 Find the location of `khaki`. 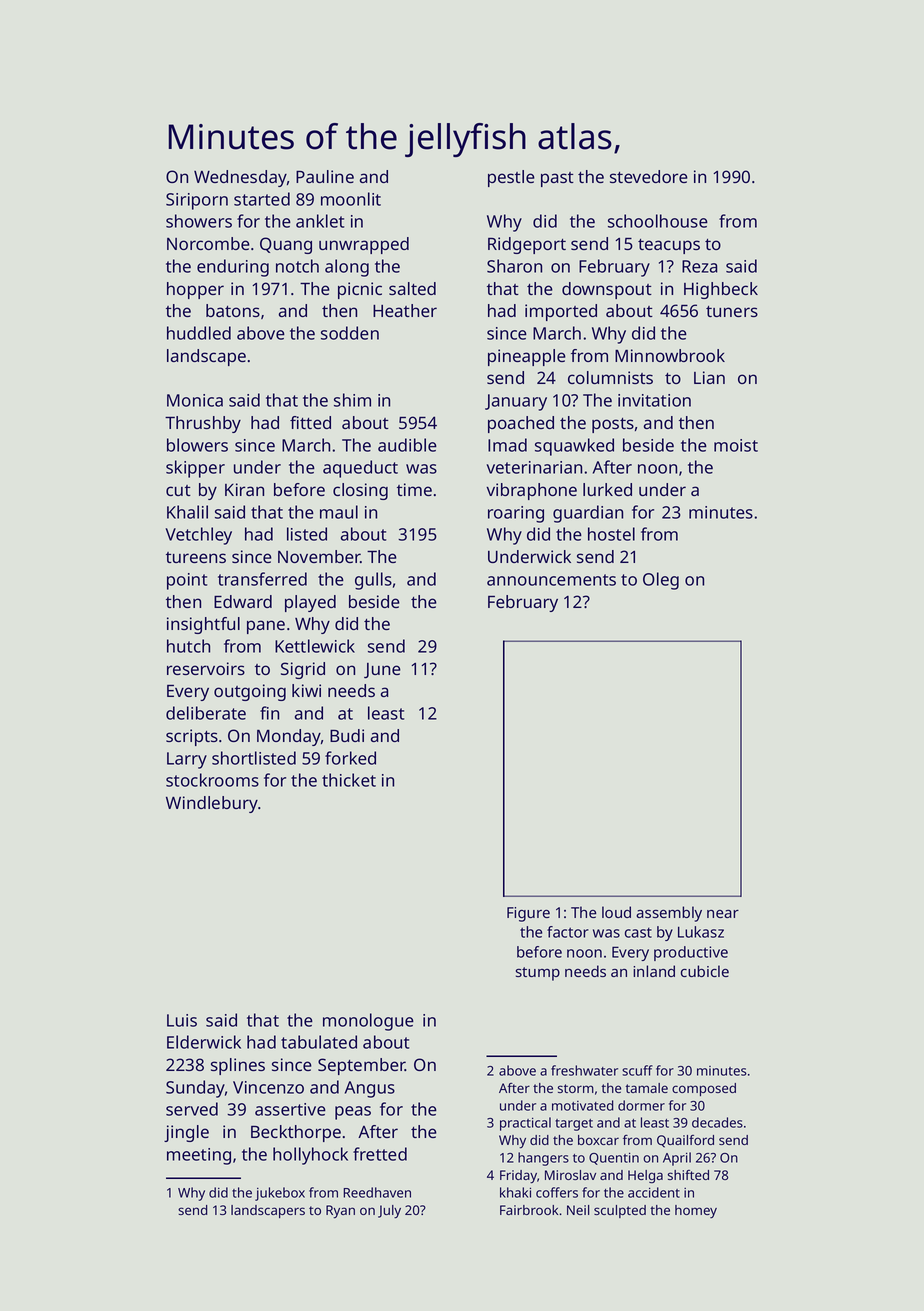

khaki is located at coordinates (515, 1192).
